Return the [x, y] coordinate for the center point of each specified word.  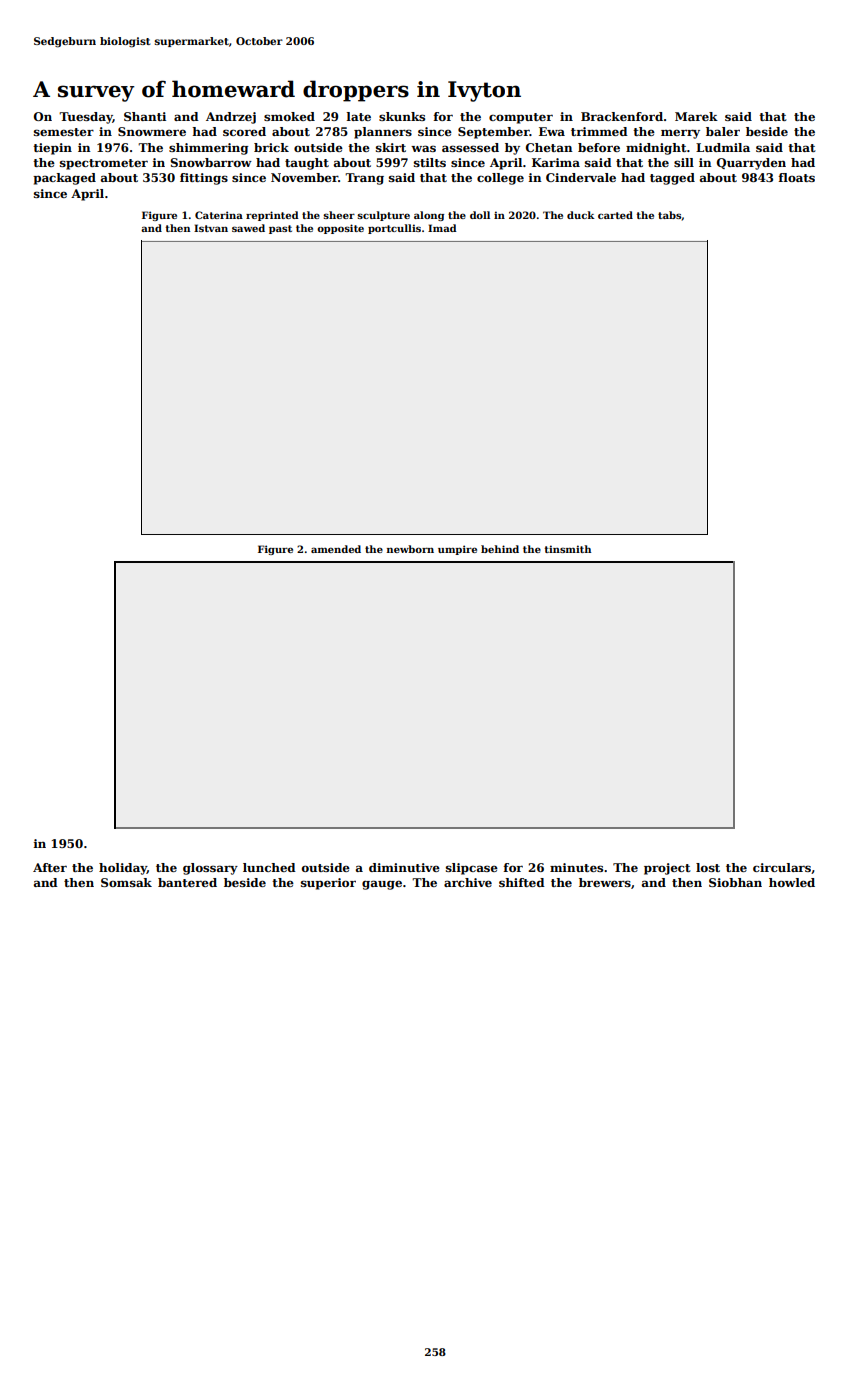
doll [480, 215]
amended [336, 549]
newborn [410, 549]
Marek [696, 116]
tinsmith [567, 549]
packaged [64, 179]
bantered [187, 882]
